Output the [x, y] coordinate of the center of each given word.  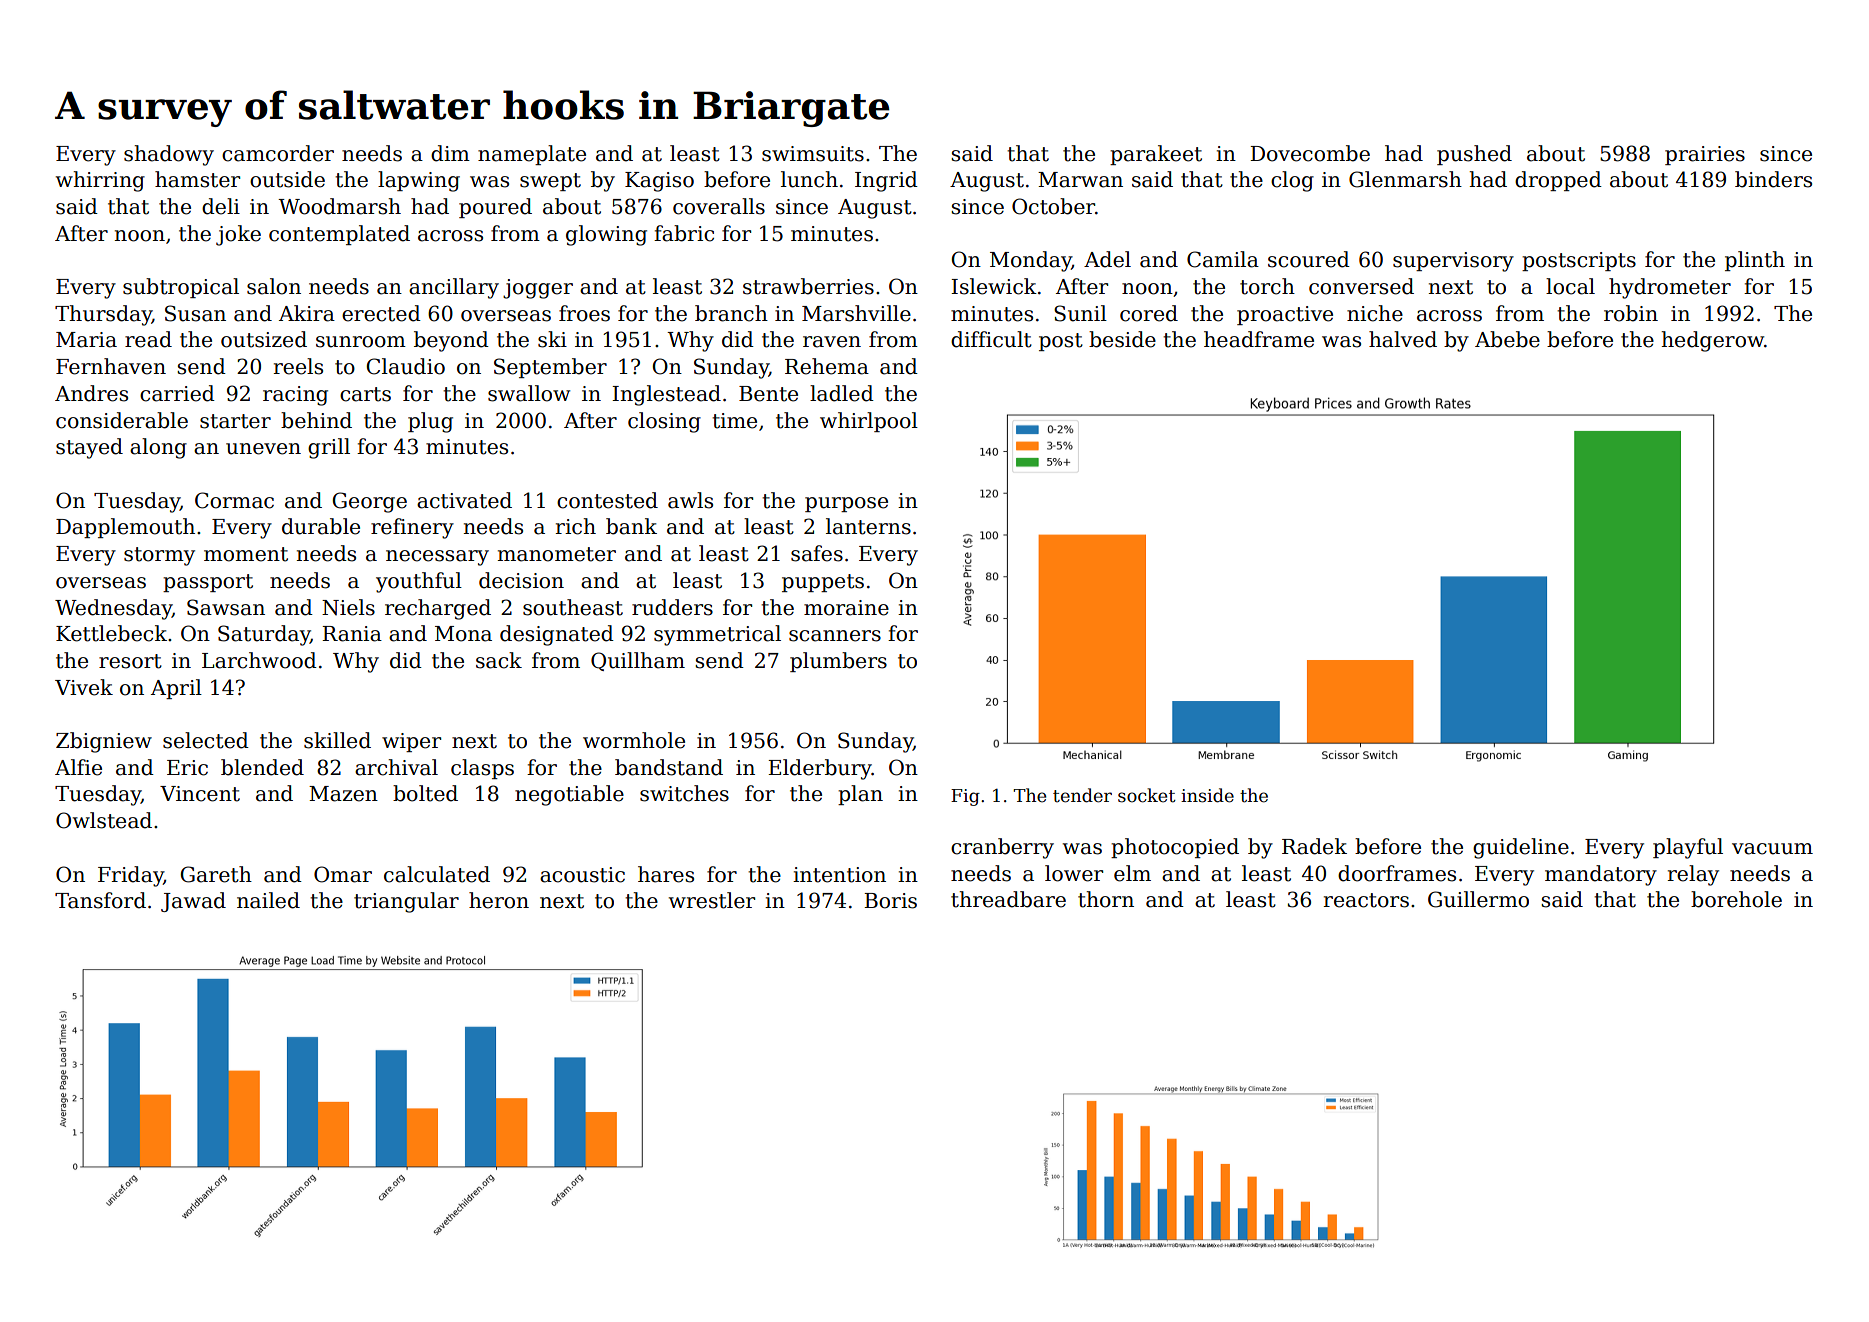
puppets [823, 583]
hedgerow [1713, 341]
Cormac [234, 500]
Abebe [1507, 339]
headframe [1259, 339]
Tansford [100, 900]
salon [274, 286]
